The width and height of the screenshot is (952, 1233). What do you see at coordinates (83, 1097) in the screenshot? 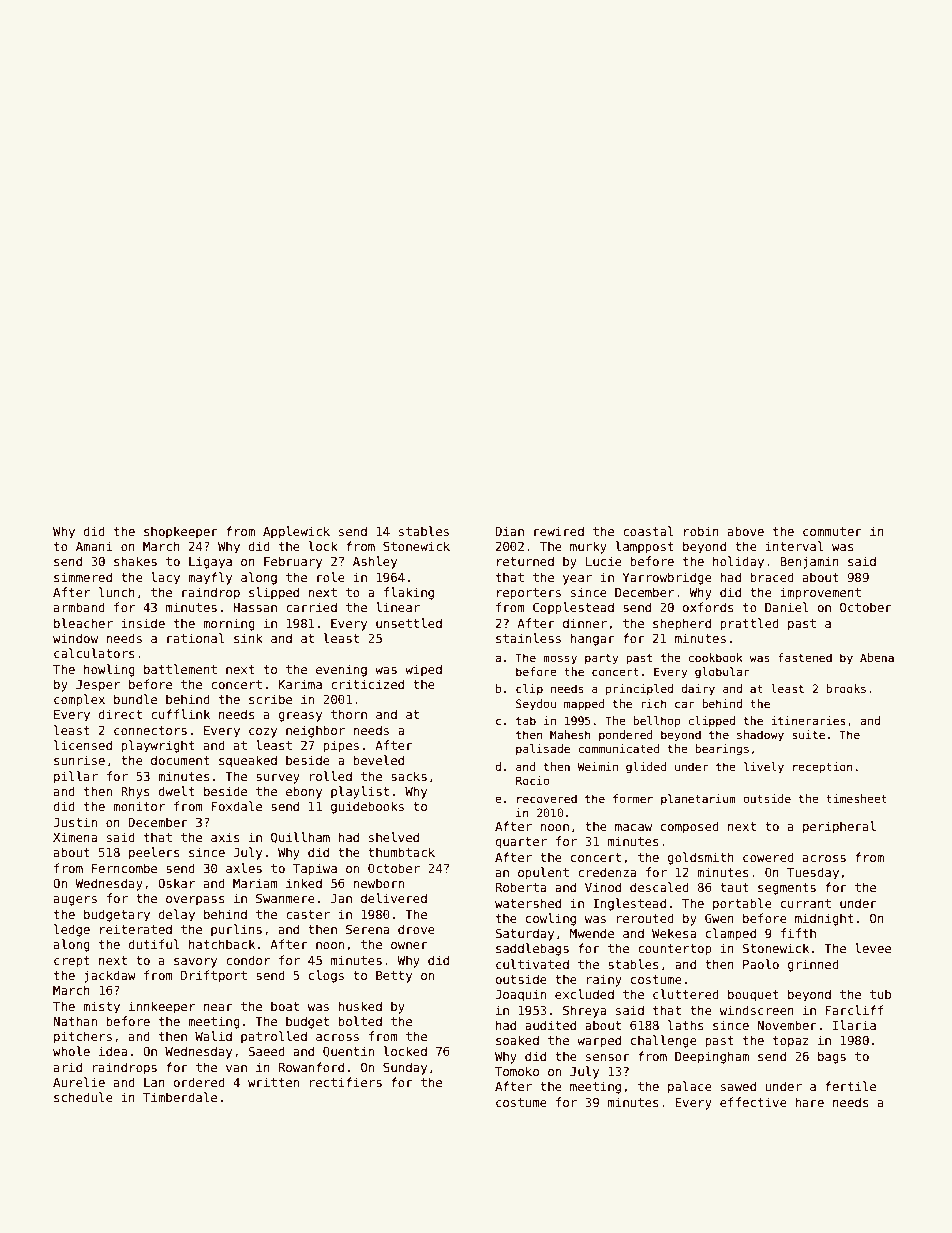
I see `schedule` at bounding box center [83, 1097].
